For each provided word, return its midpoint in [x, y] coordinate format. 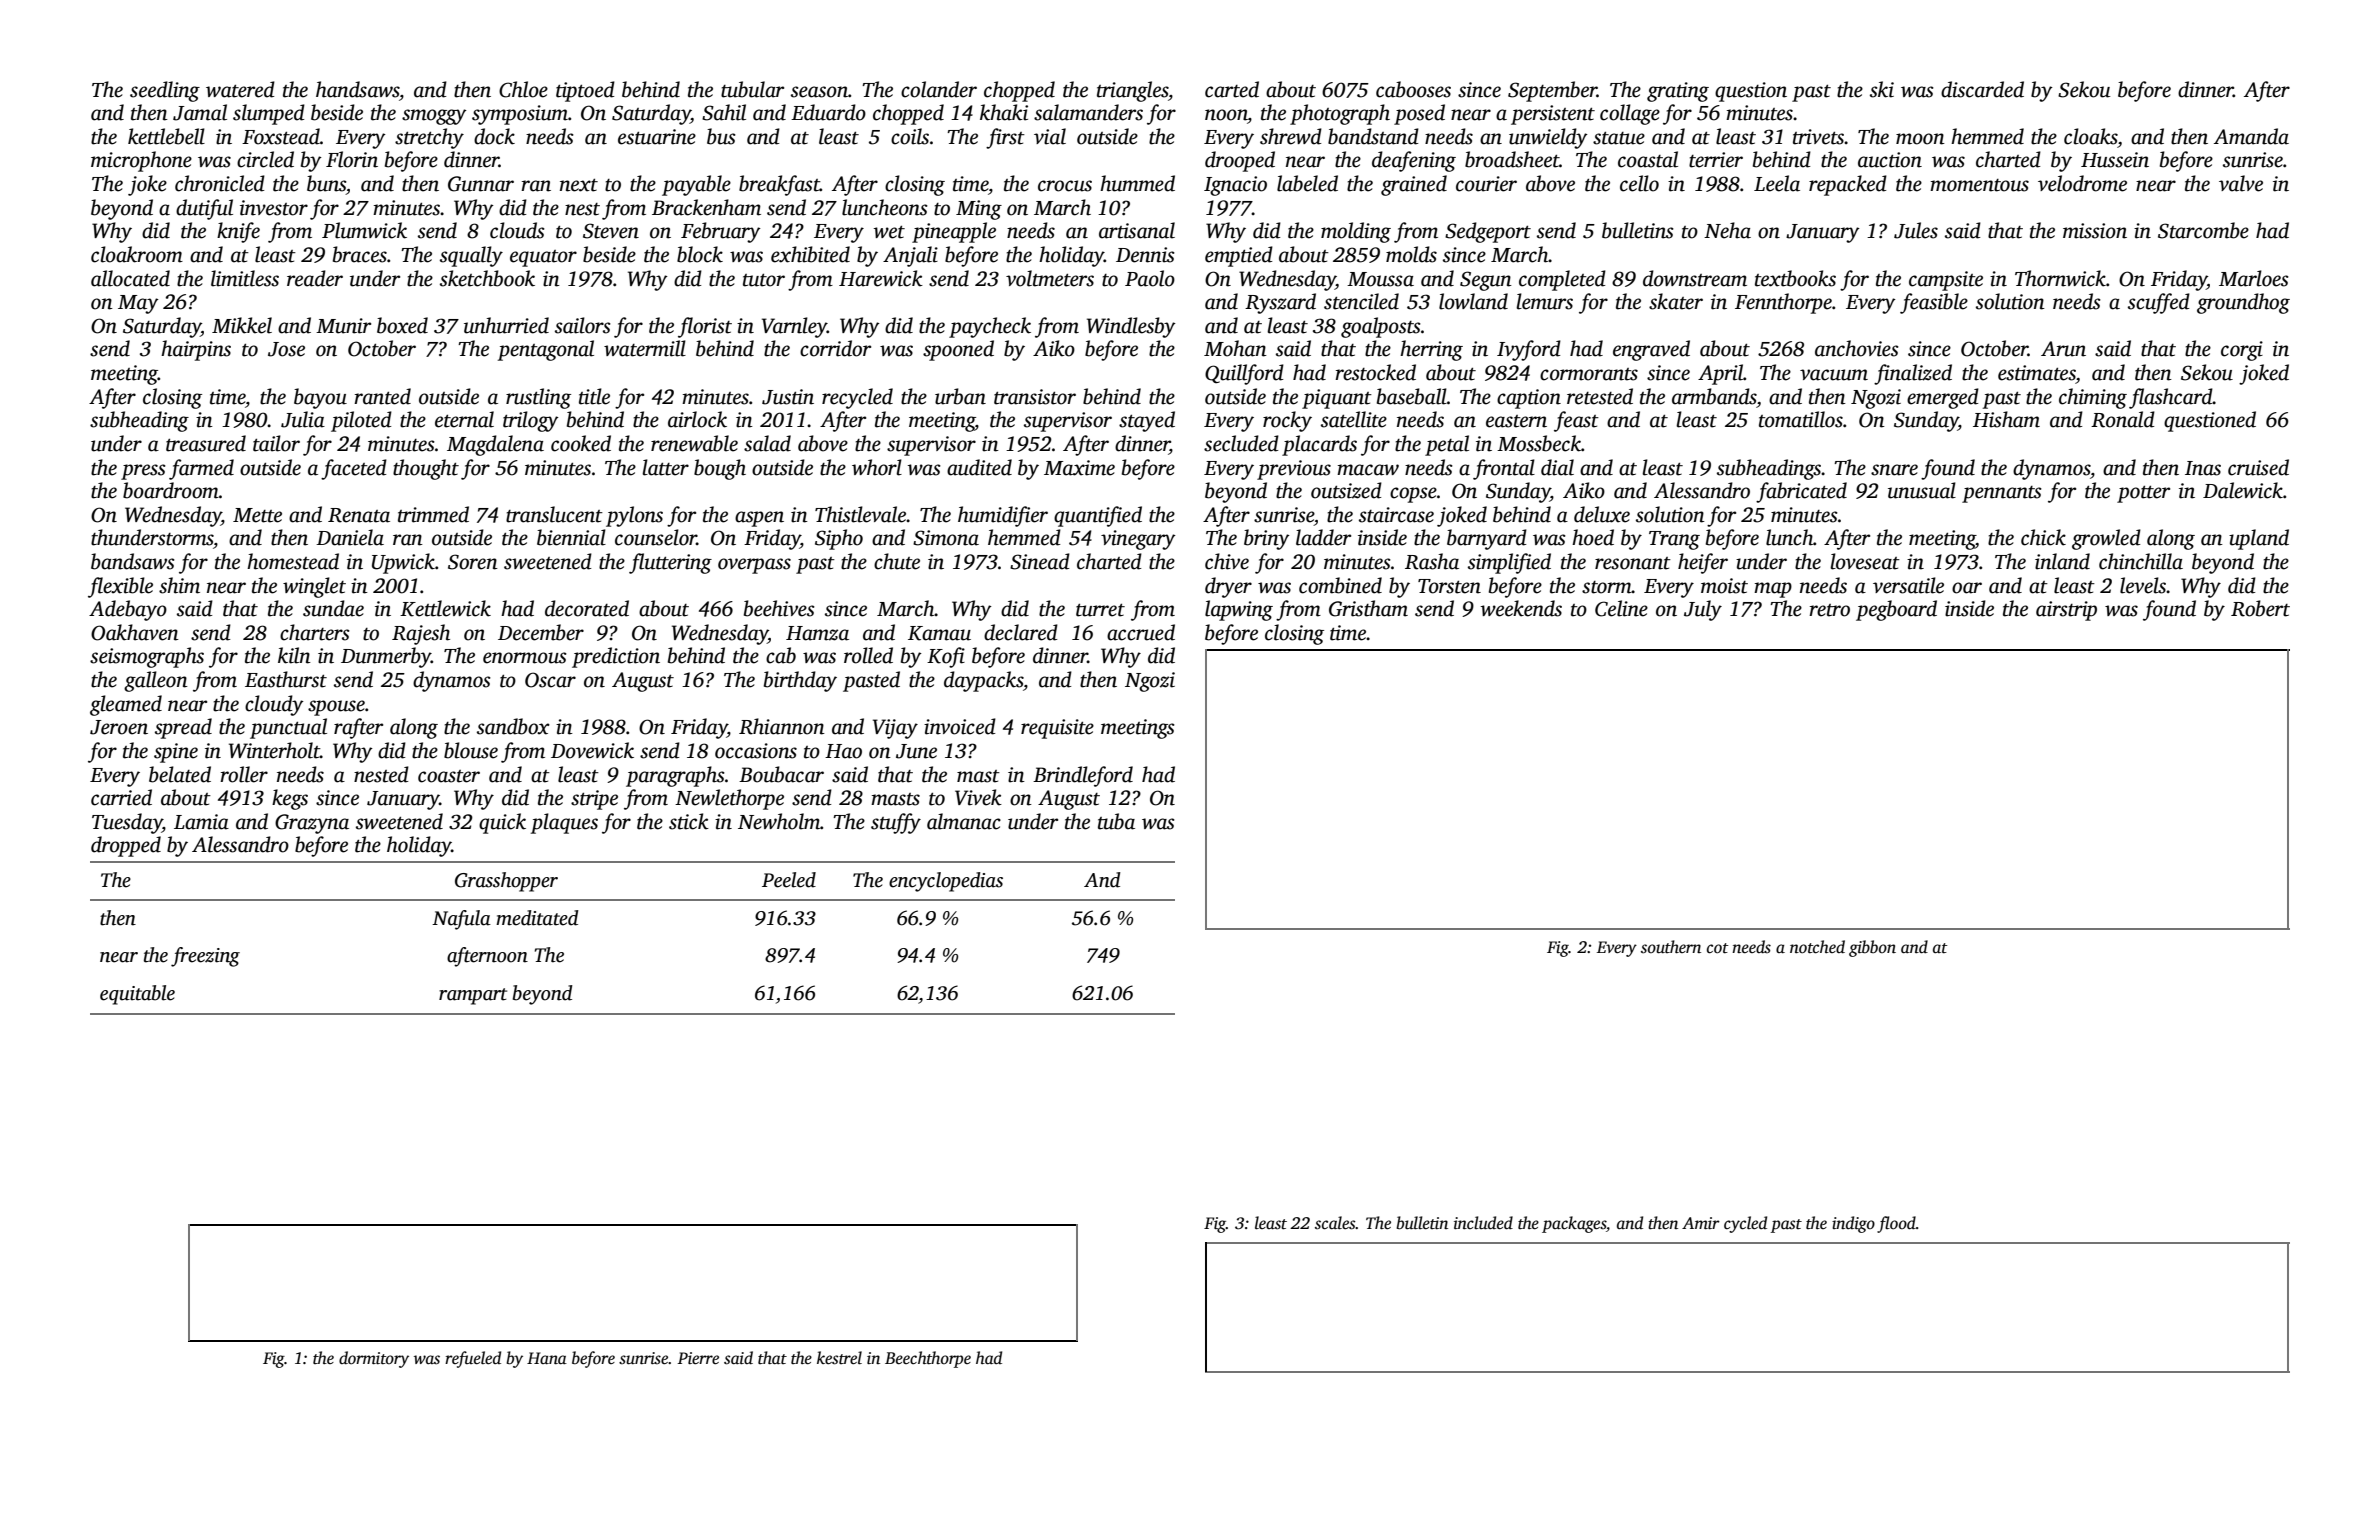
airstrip [2066, 611]
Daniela [350, 537]
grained [1414, 185]
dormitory [374, 1359]
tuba [1116, 821]
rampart [473, 996]
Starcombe [2203, 230]
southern [1671, 947]
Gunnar [481, 184]
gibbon [1872, 948]
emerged [1943, 398]
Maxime [1079, 468]
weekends [1521, 608]
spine [176, 753]
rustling [538, 398]
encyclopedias [946, 882]
